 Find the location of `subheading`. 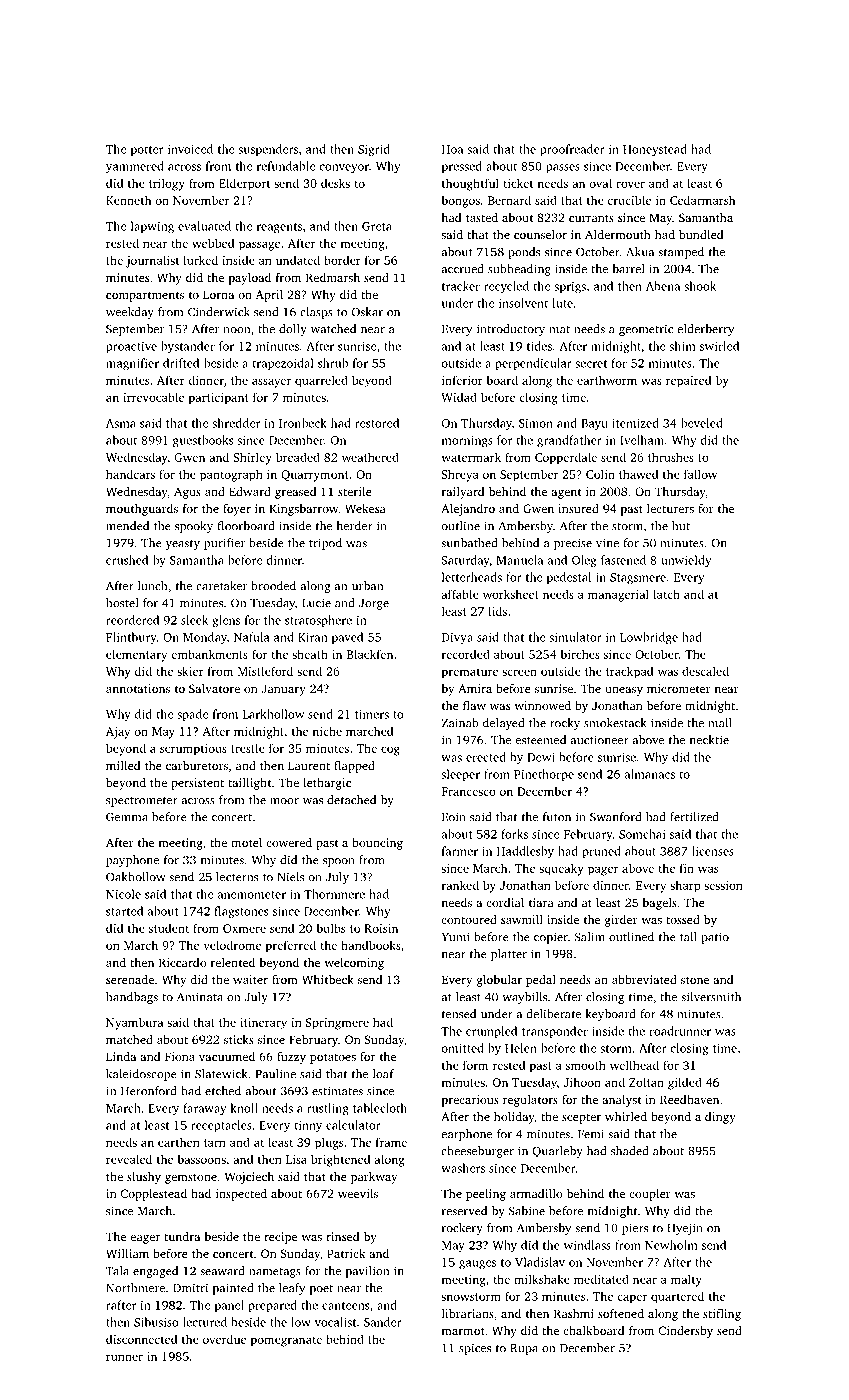

subheading is located at coordinates (519, 270).
